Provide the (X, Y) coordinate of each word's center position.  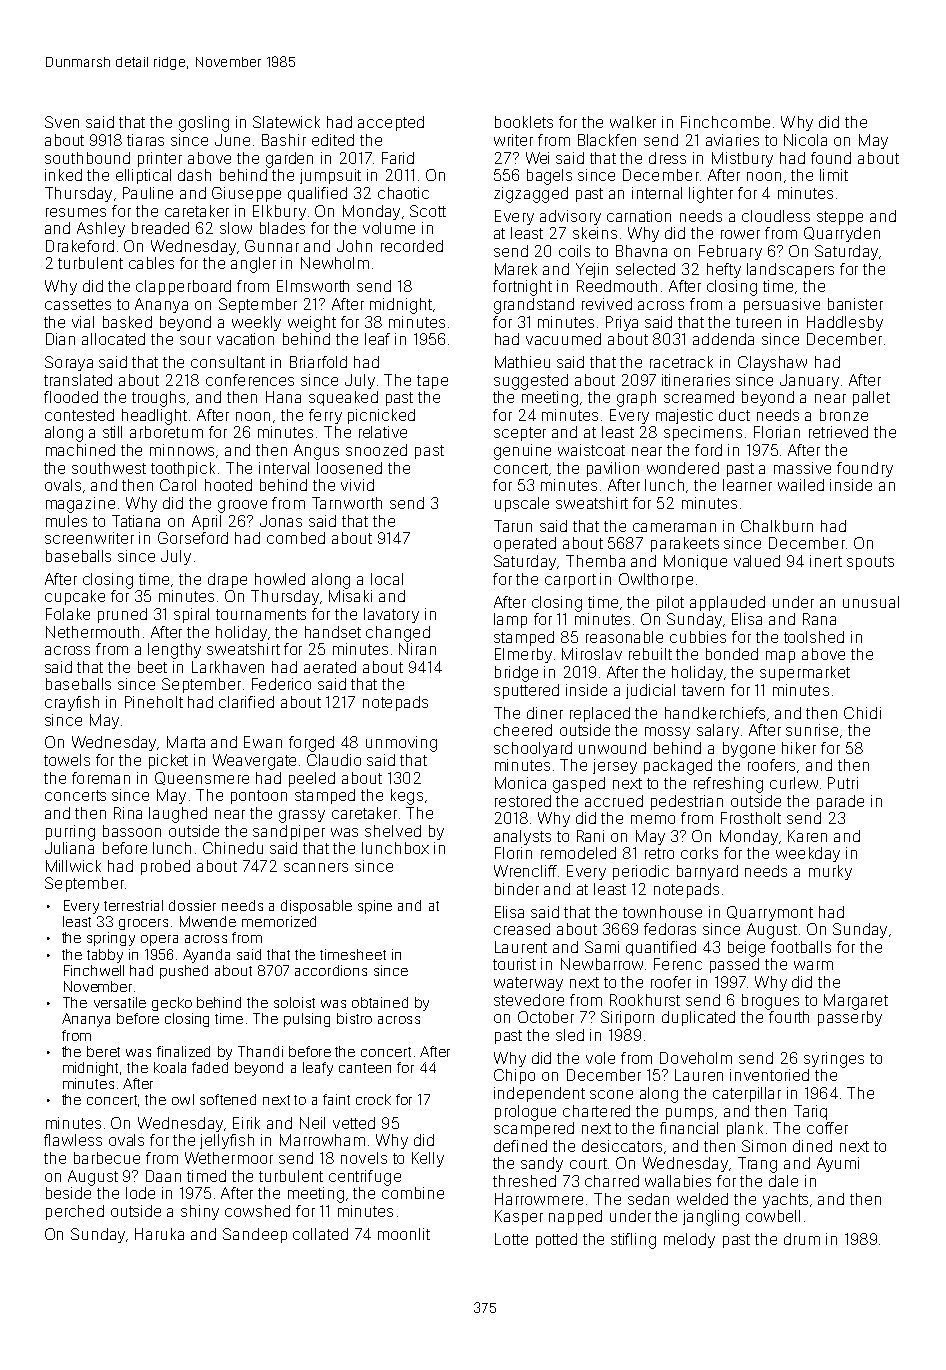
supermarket (805, 673)
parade (840, 802)
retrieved (838, 432)
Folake (68, 614)
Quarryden (842, 234)
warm (813, 965)
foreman (101, 778)
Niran (417, 649)
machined (80, 450)
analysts (522, 837)
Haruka (159, 1234)
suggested (531, 382)
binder (517, 889)
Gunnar (272, 246)
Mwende (208, 921)
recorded (412, 246)
